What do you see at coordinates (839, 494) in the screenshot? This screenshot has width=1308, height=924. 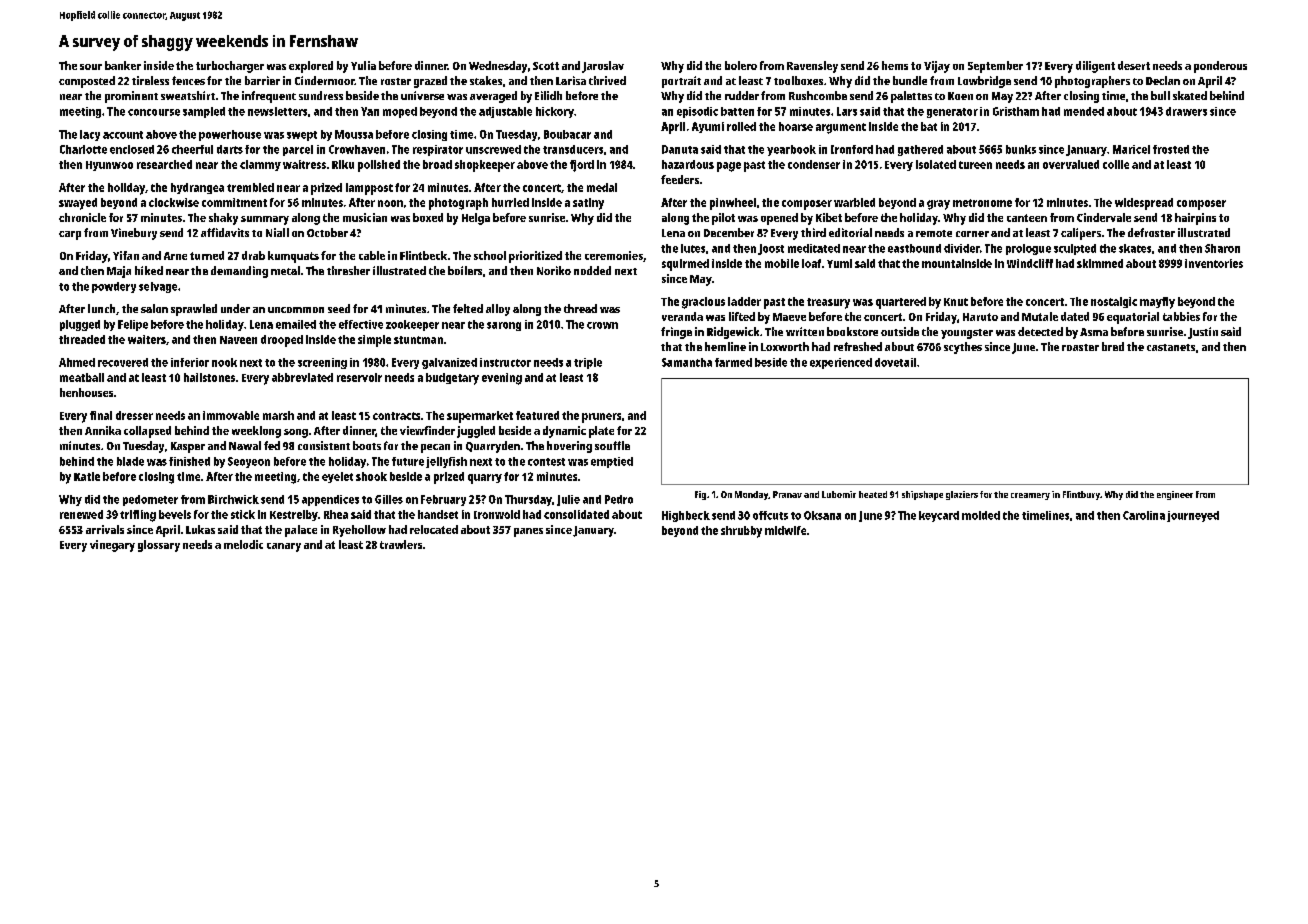 I see `Lubomir` at bounding box center [839, 494].
